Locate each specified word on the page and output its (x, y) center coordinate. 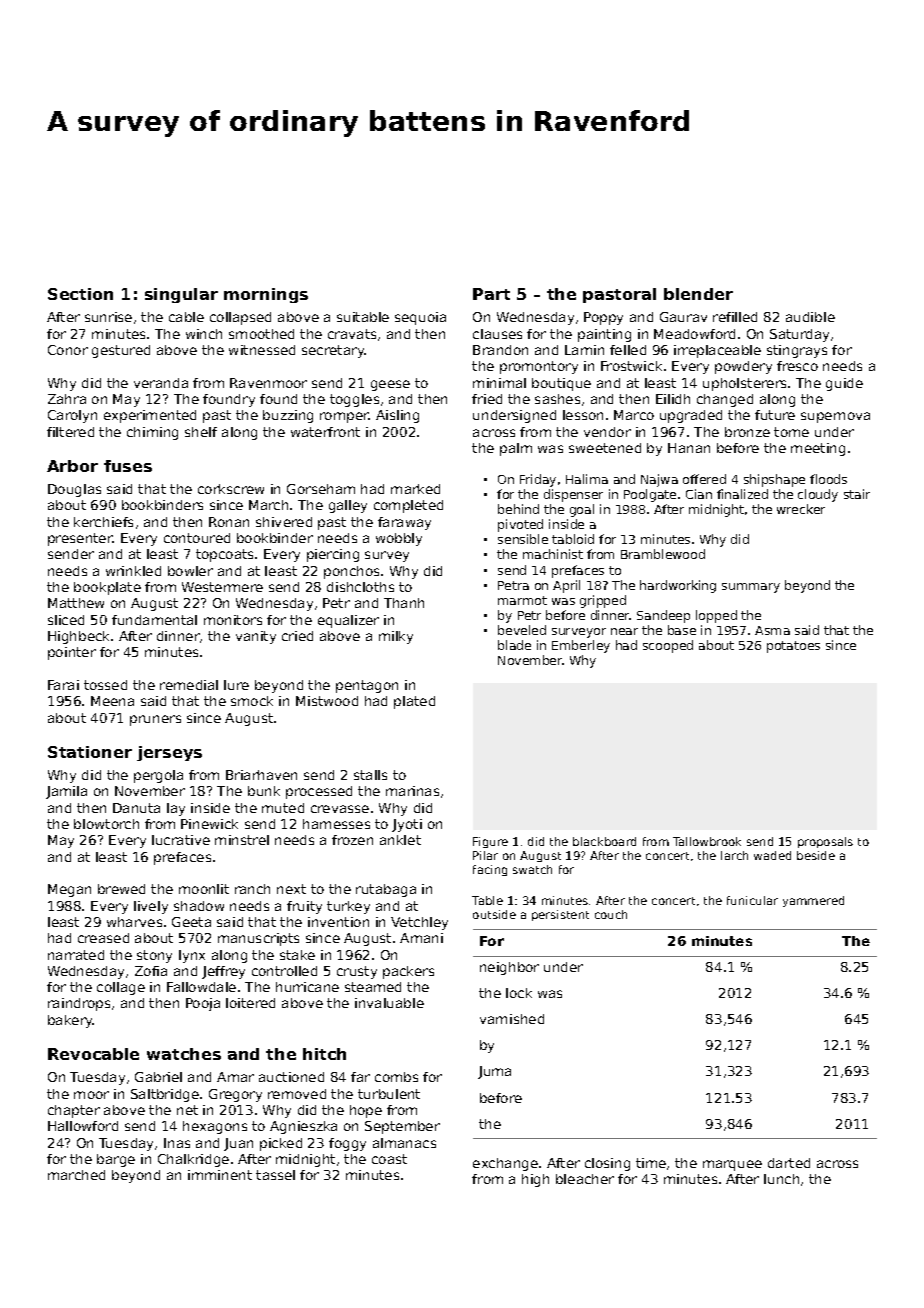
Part (491, 294)
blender (698, 294)
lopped (716, 616)
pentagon (367, 686)
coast (389, 1159)
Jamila (66, 792)
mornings (266, 295)
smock (252, 701)
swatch (532, 869)
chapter (74, 1111)
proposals (825, 842)
